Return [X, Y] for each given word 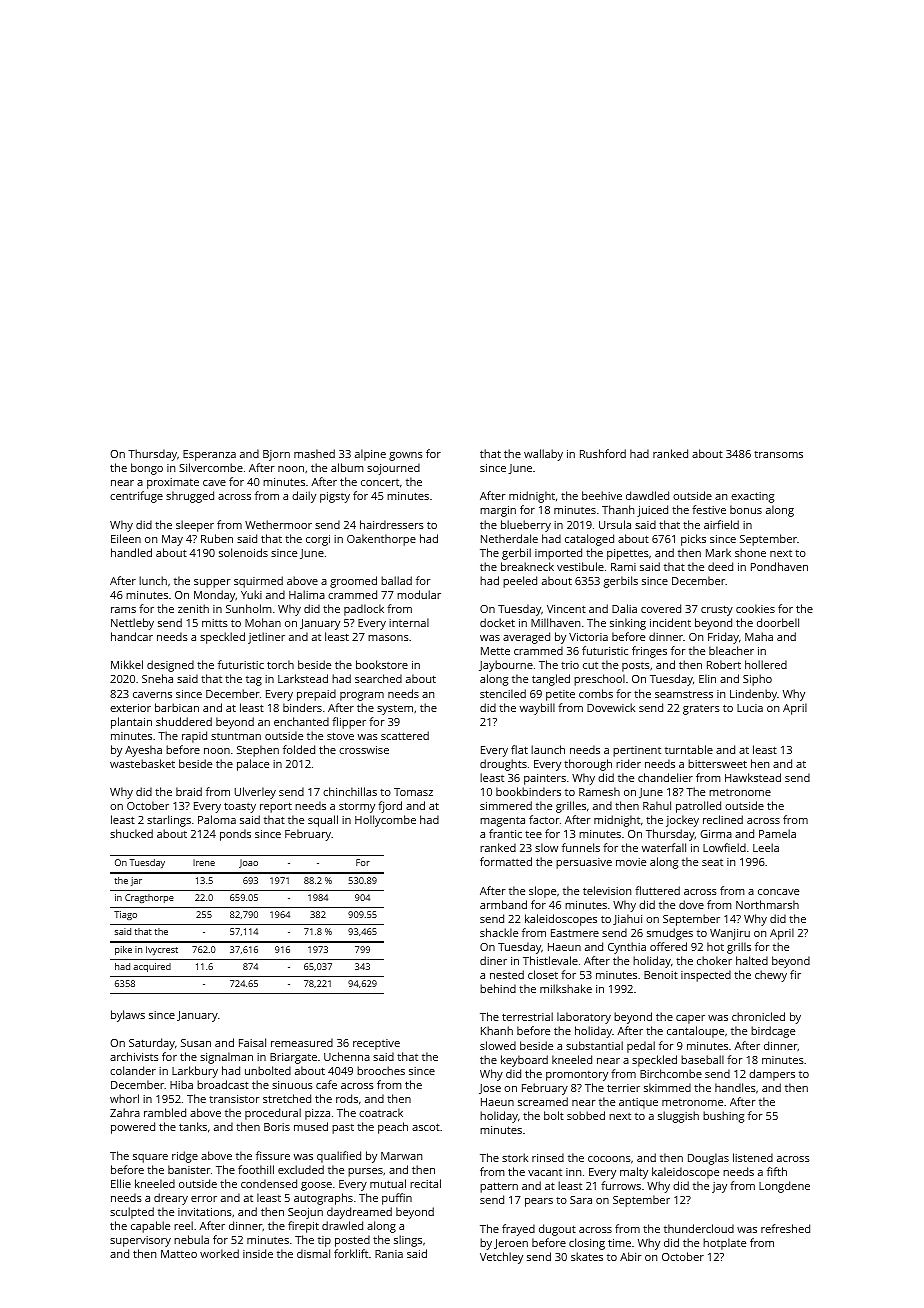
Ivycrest [162, 950]
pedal [641, 1047]
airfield [721, 524]
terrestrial [527, 1016]
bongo [147, 469]
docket [497, 622]
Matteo [179, 1254]
